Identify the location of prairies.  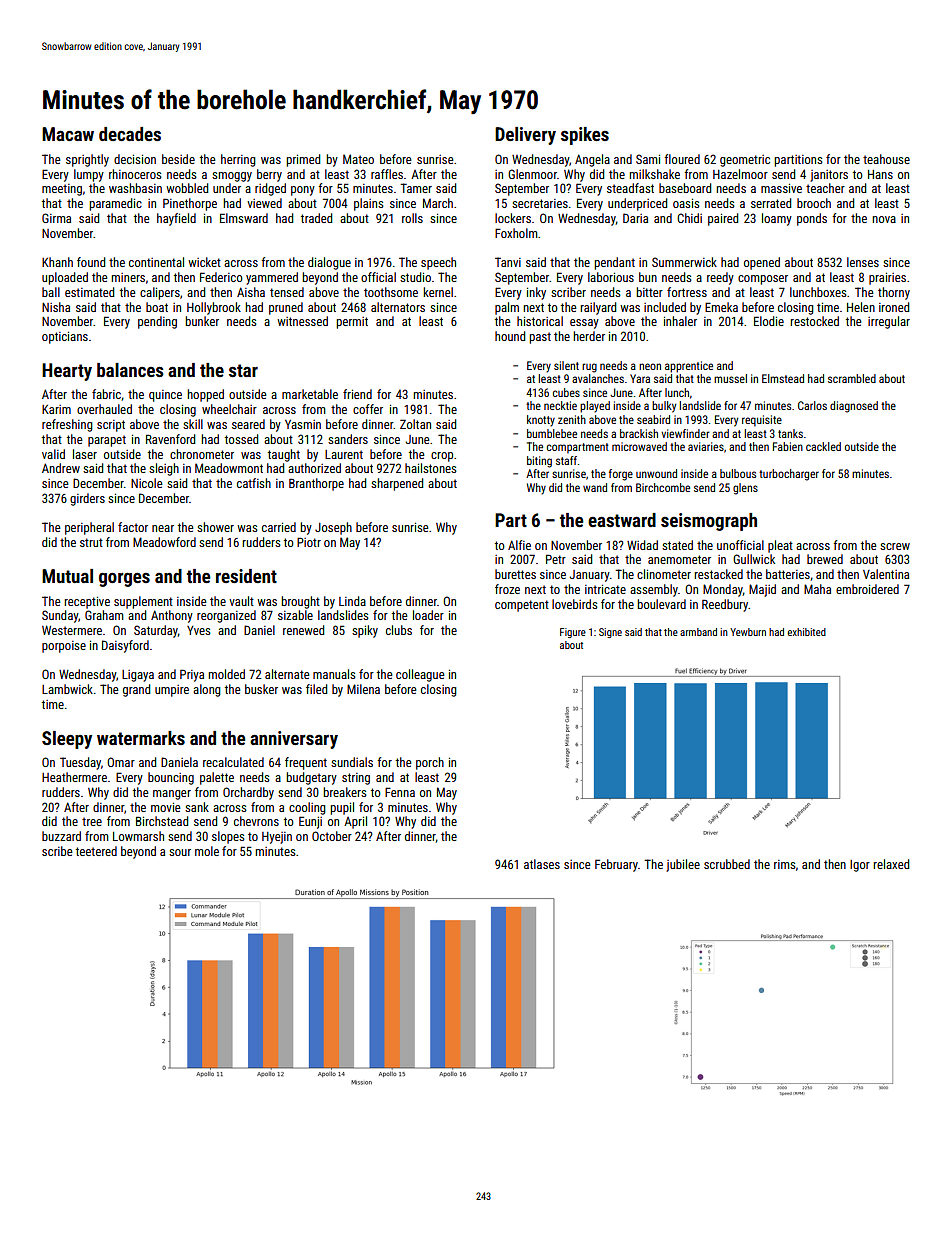
(887, 279).
